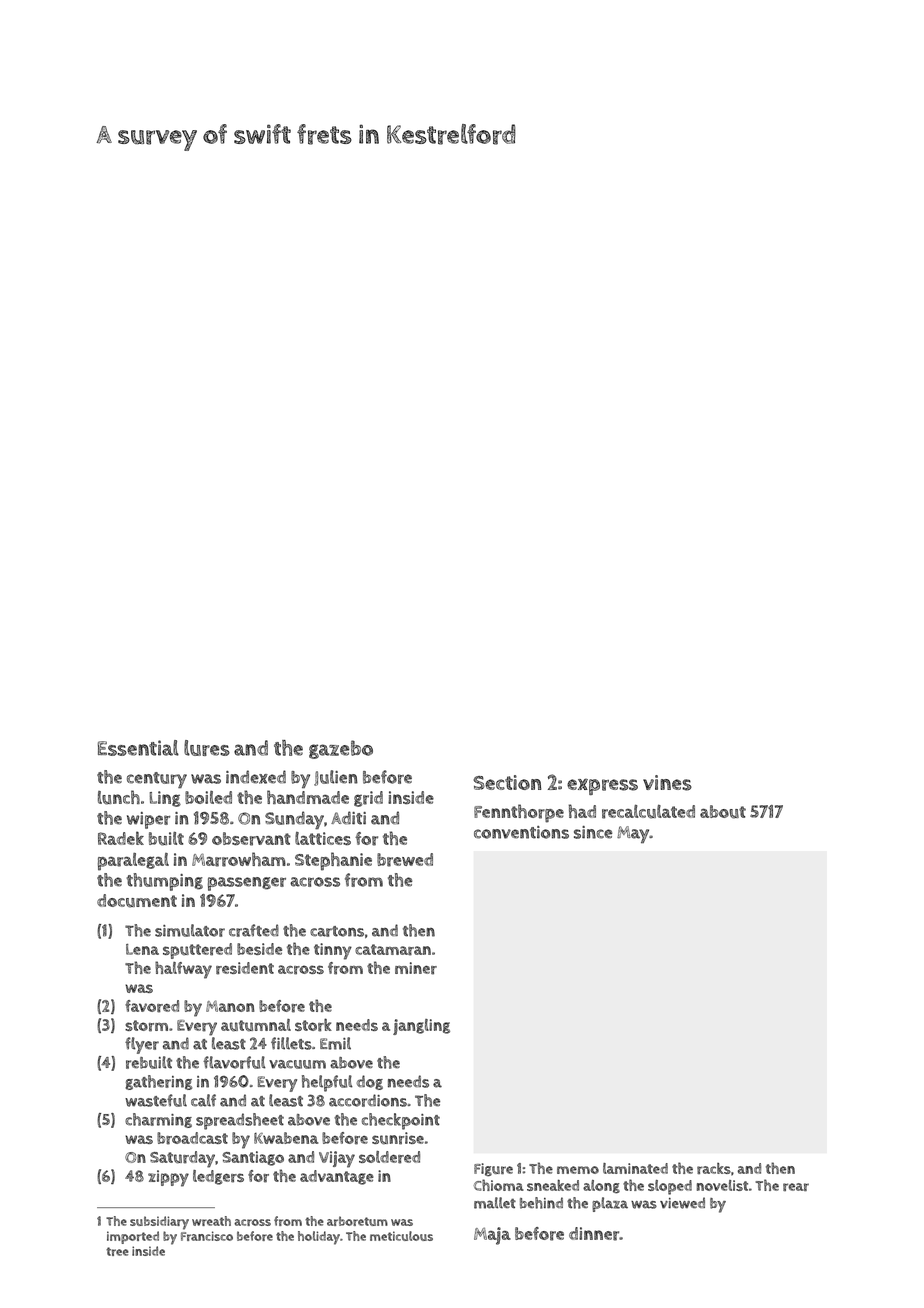 Image resolution: width=924 pixels, height=1308 pixels. What do you see at coordinates (341, 749) in the screenshot?
I see `gazebo` at bounding box center [341, 749].
